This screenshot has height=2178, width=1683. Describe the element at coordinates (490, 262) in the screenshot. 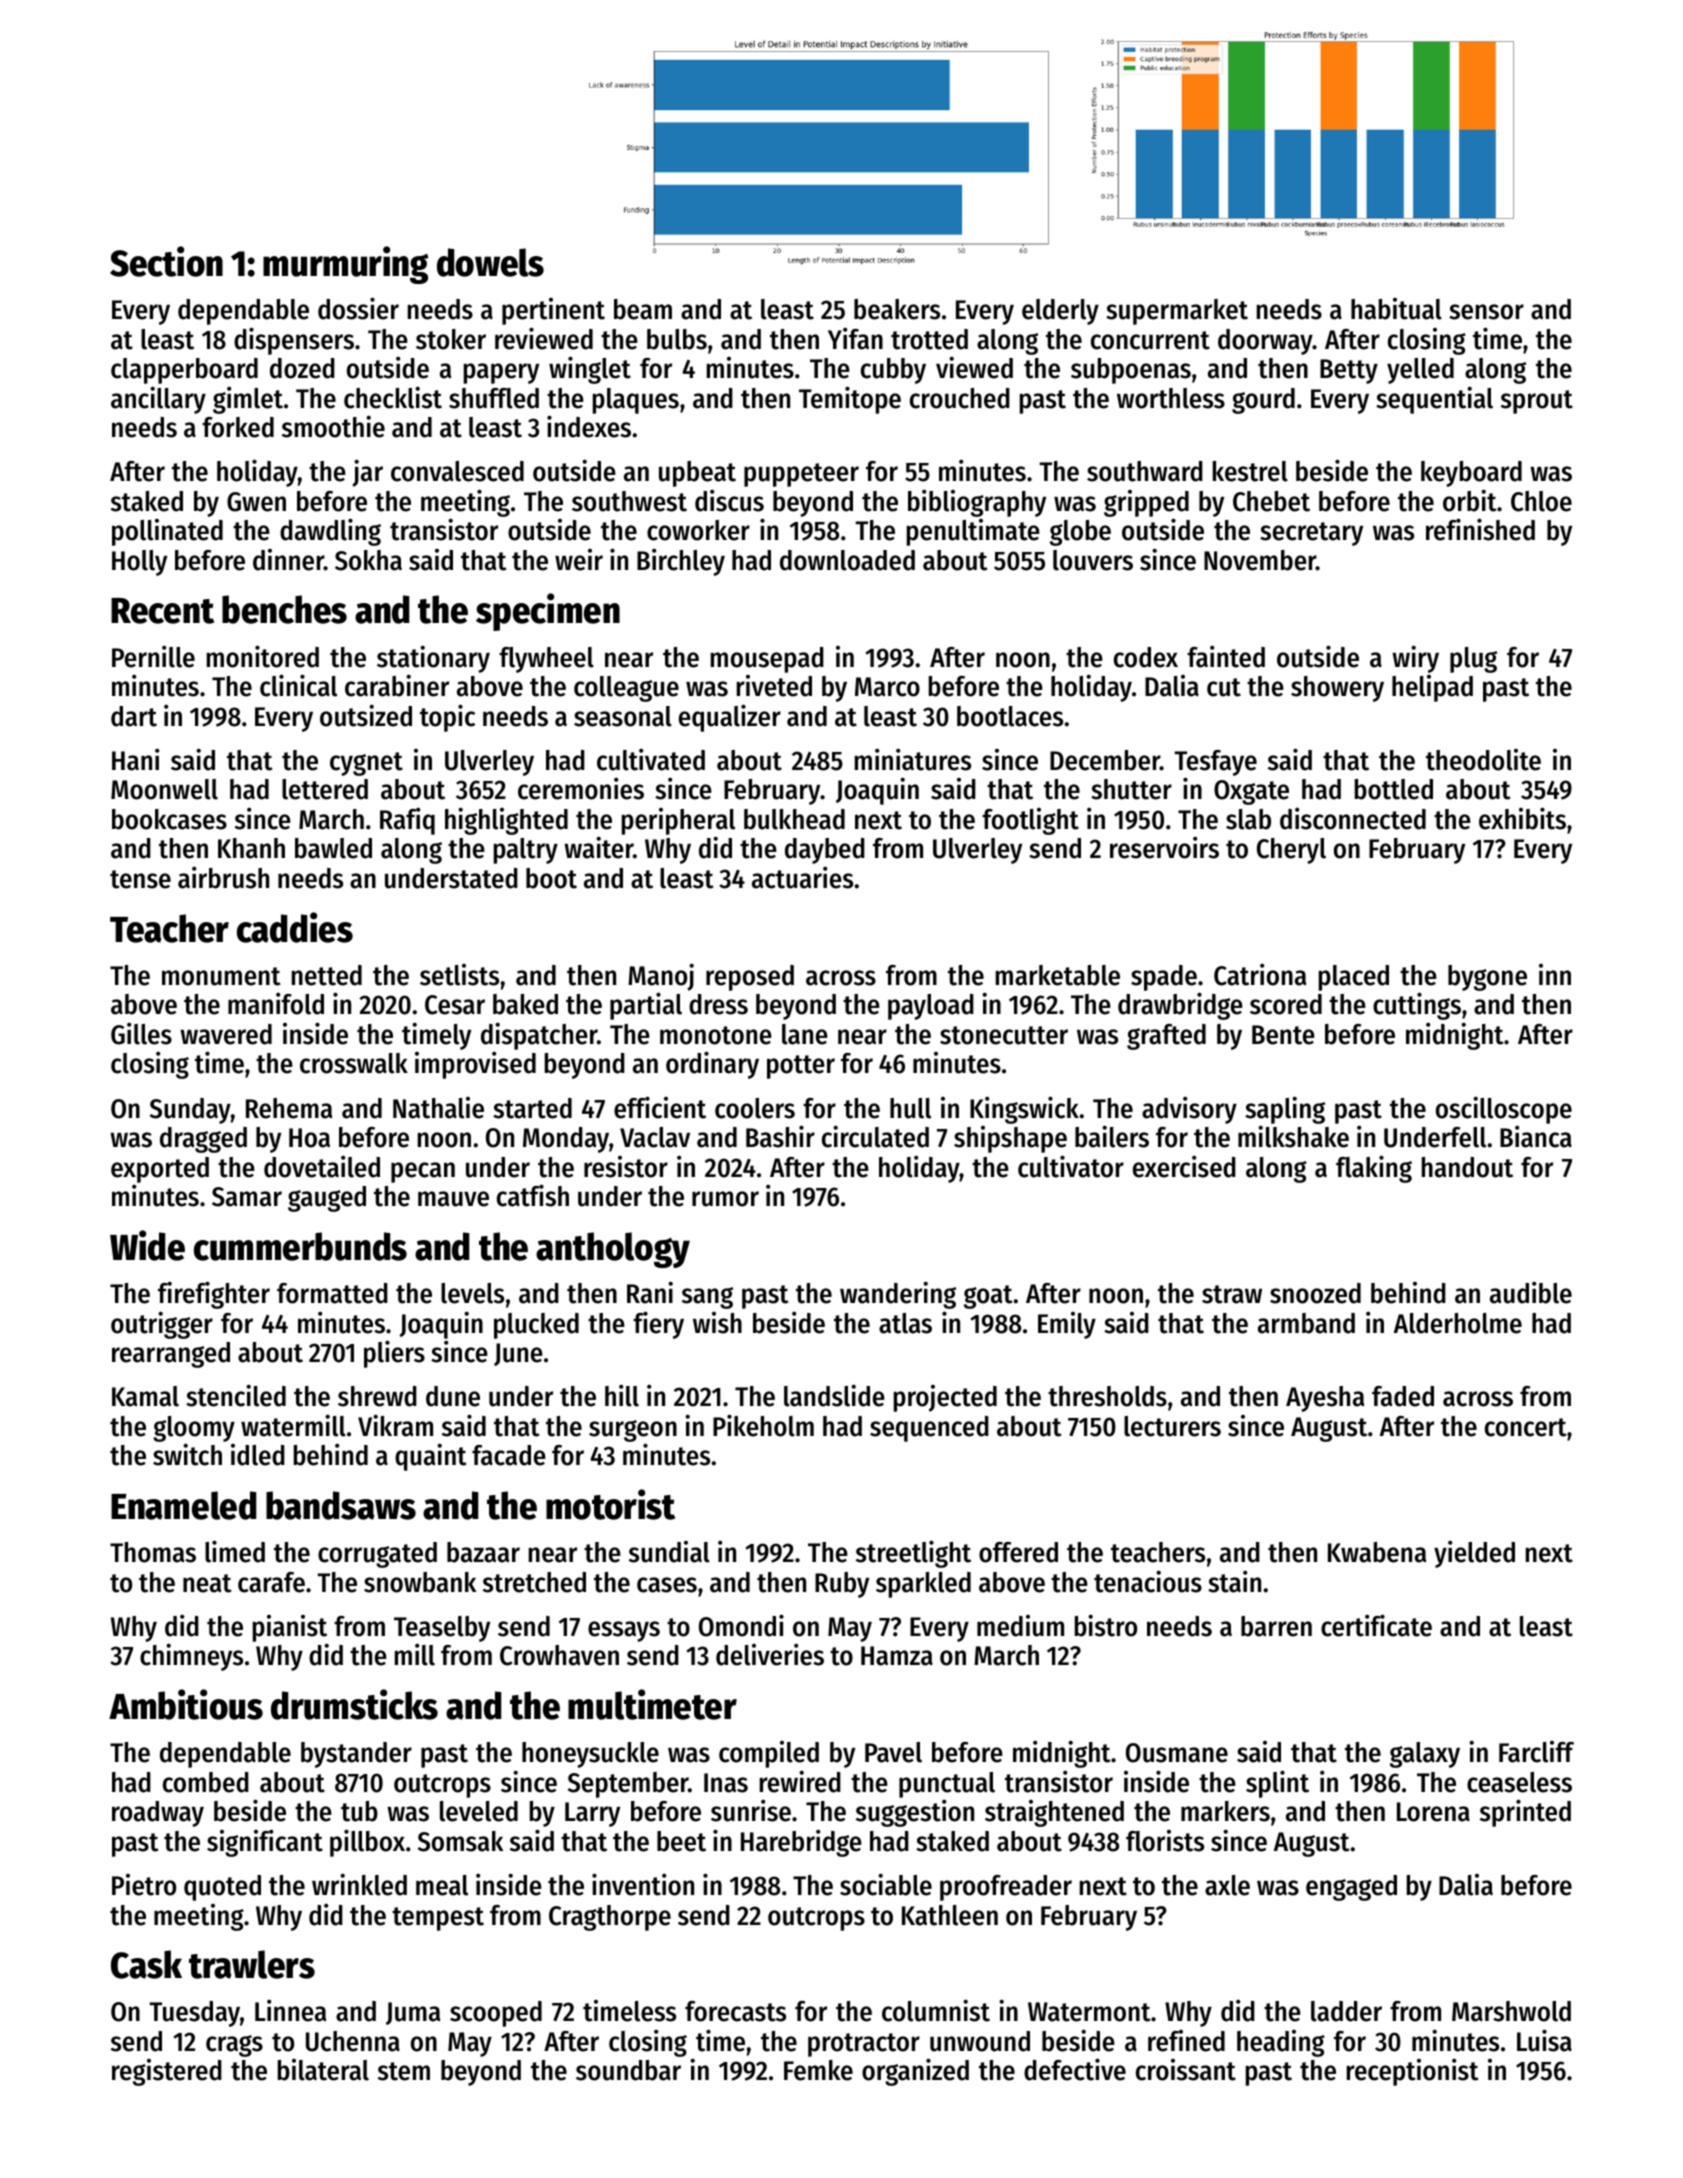

I see `dowels` at that location.
